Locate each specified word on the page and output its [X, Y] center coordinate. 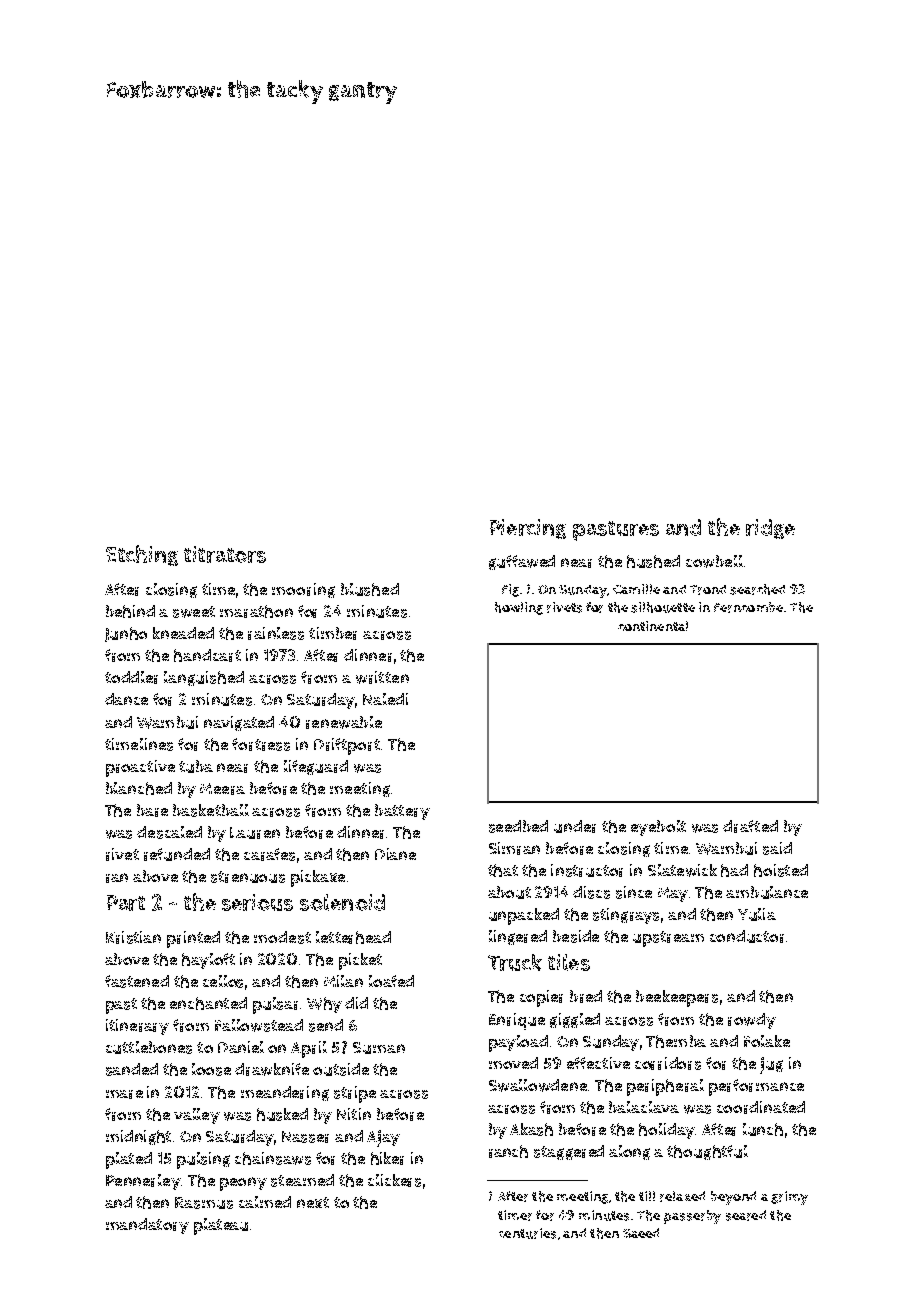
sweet [194, 612]
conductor [747, 936]
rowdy [752, 1021]
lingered [518, 937]
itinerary [137, 1027]
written [382, 677]
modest [282, 937]
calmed [265, 1202]
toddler [131, 677]
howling [519, 608]
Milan [343, 981]
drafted [750, 826]
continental [653, 626]
